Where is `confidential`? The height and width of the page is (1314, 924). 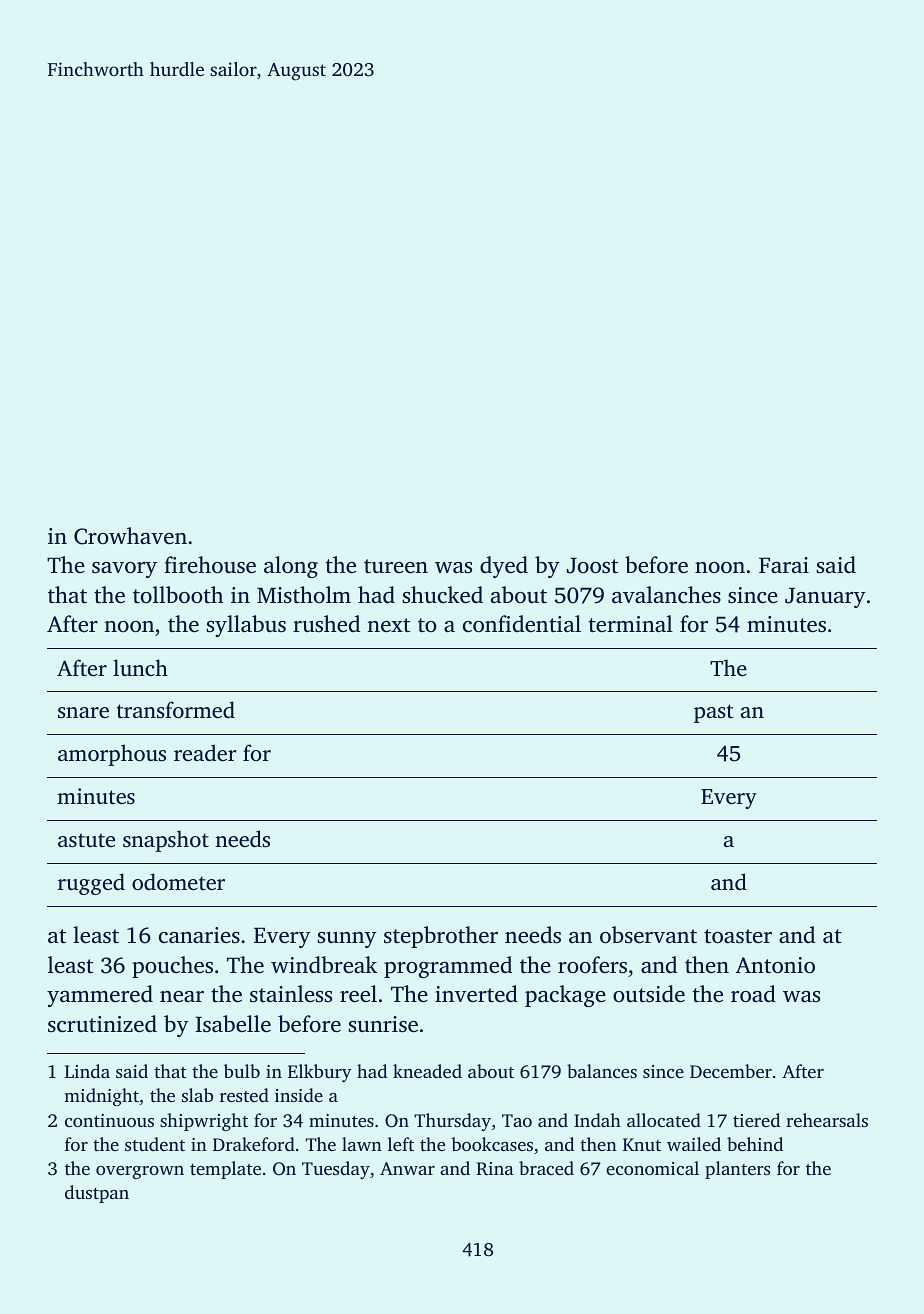
confidential is located at coordinates (522, 623).
